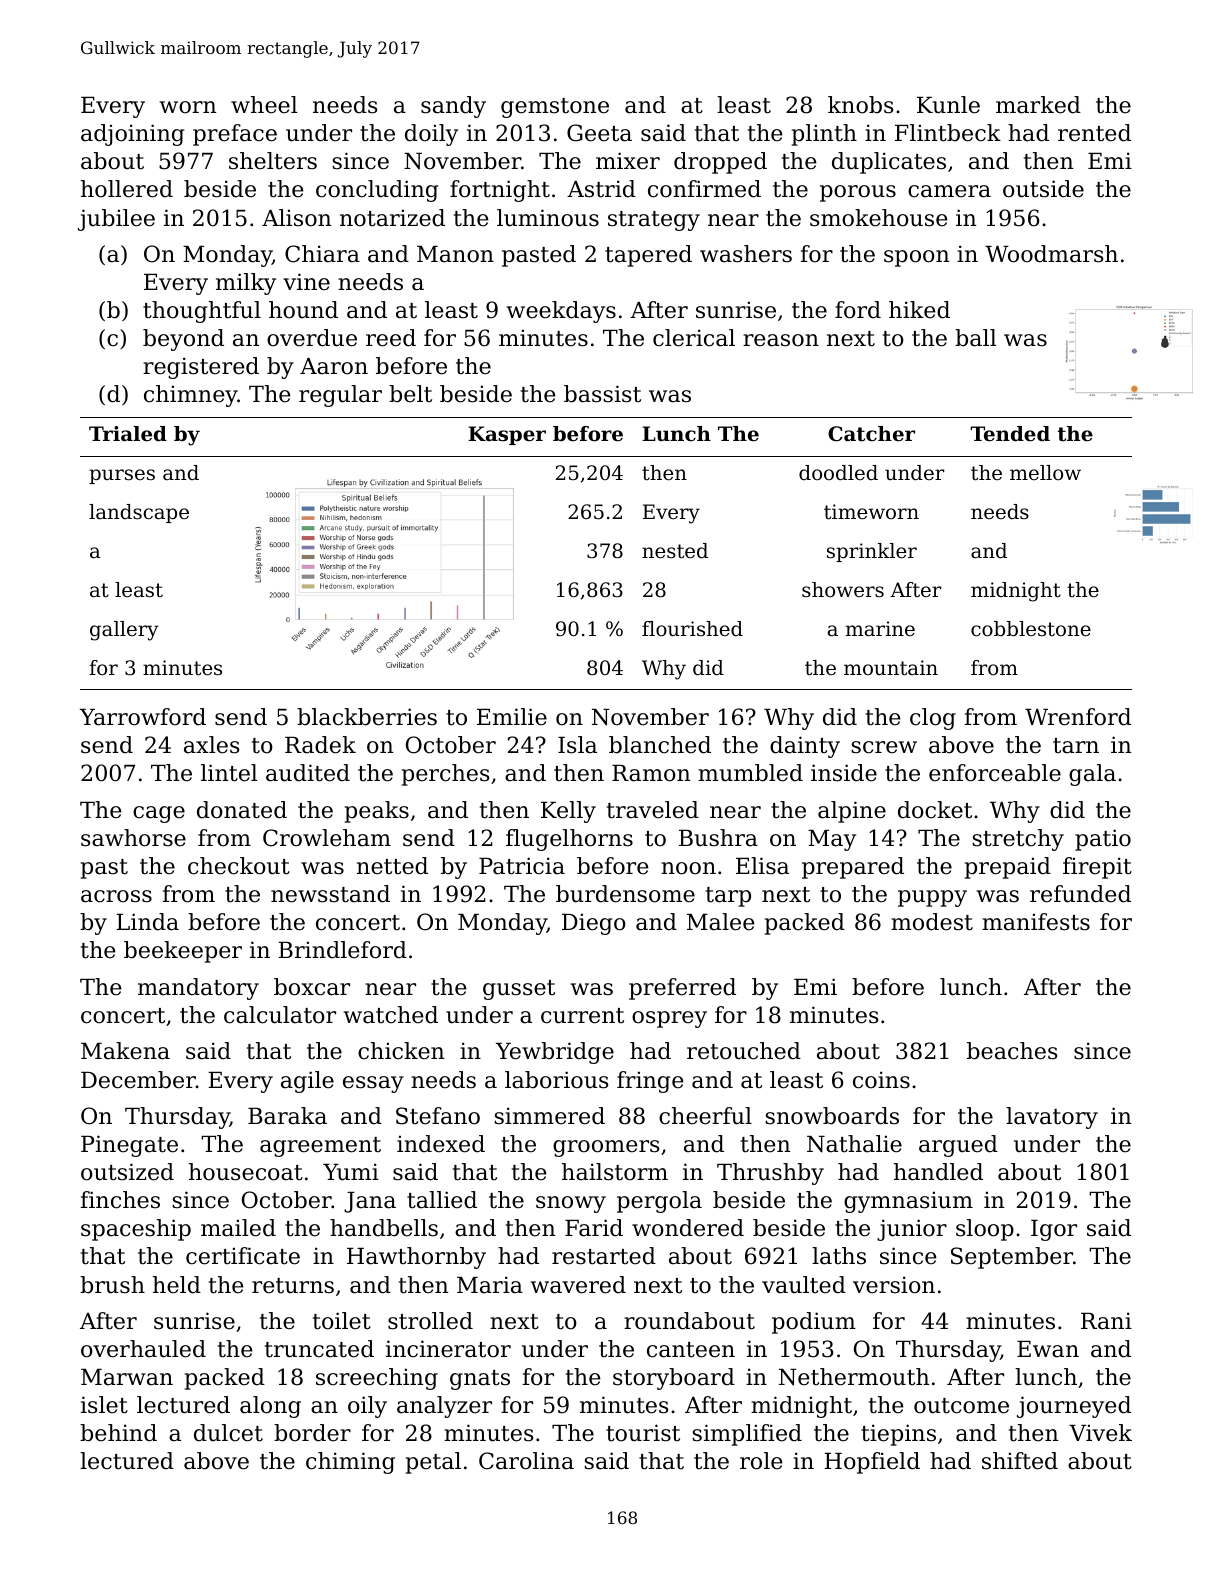 Image resolution: width=1212 pixels, height=1569 pixels. Describe the element at coordinates (453, 107) in the page. I see `sandy` at that location.
